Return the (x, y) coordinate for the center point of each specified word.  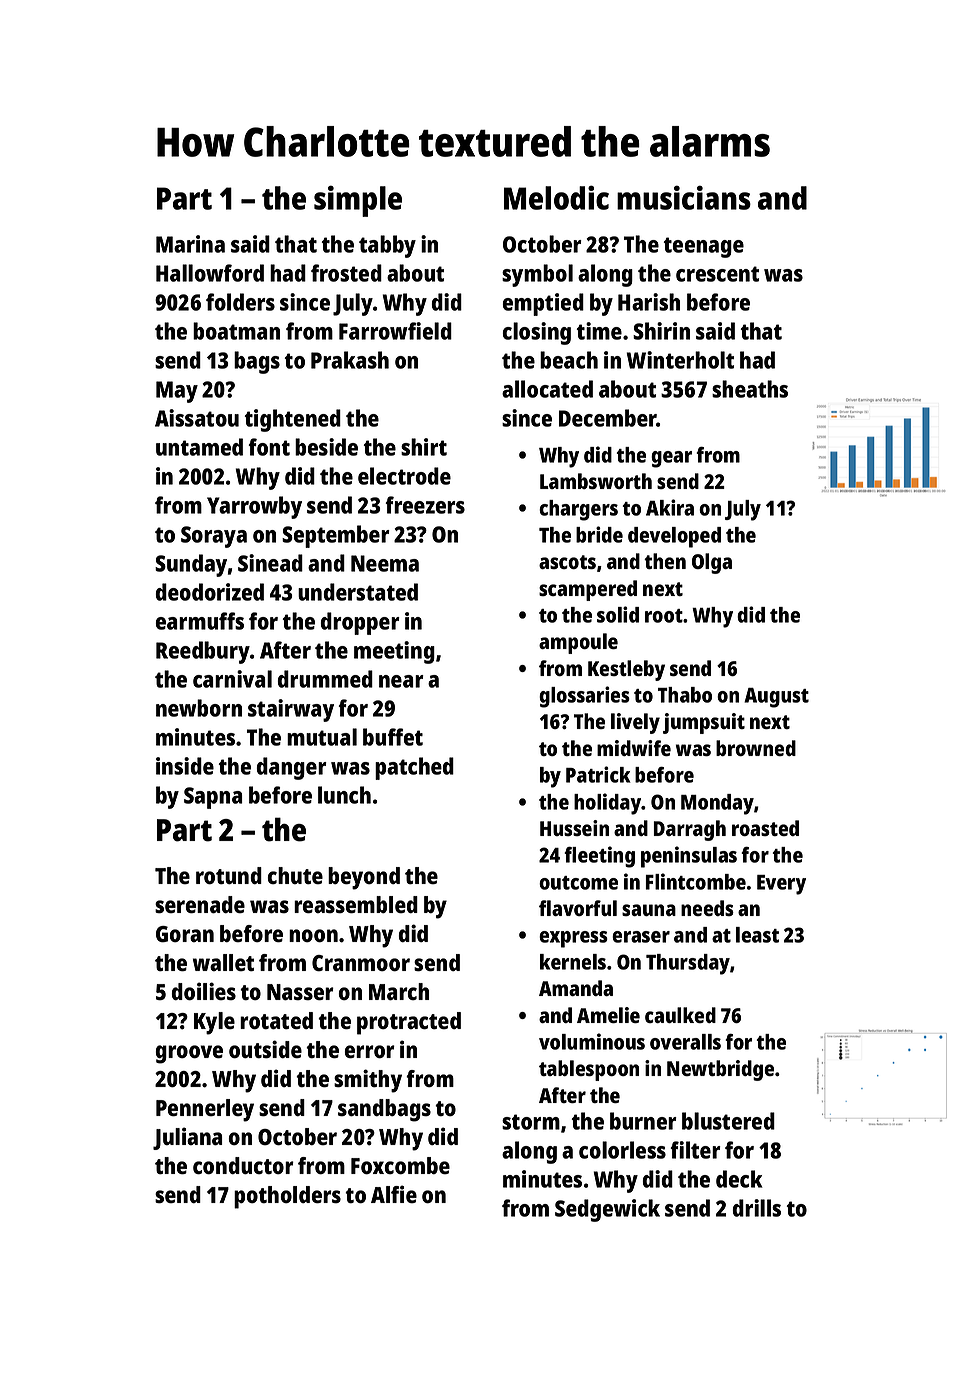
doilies (204, 991)
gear (671, 459)
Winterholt (680, 360)
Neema (385, 563)
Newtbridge (720, 1070)
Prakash (350, 360)
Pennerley (205, 1110)
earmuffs (200, 621)
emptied (543, 304)
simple (358, 201)
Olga (712, 563)
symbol (537, 275)
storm (531, 1122)
